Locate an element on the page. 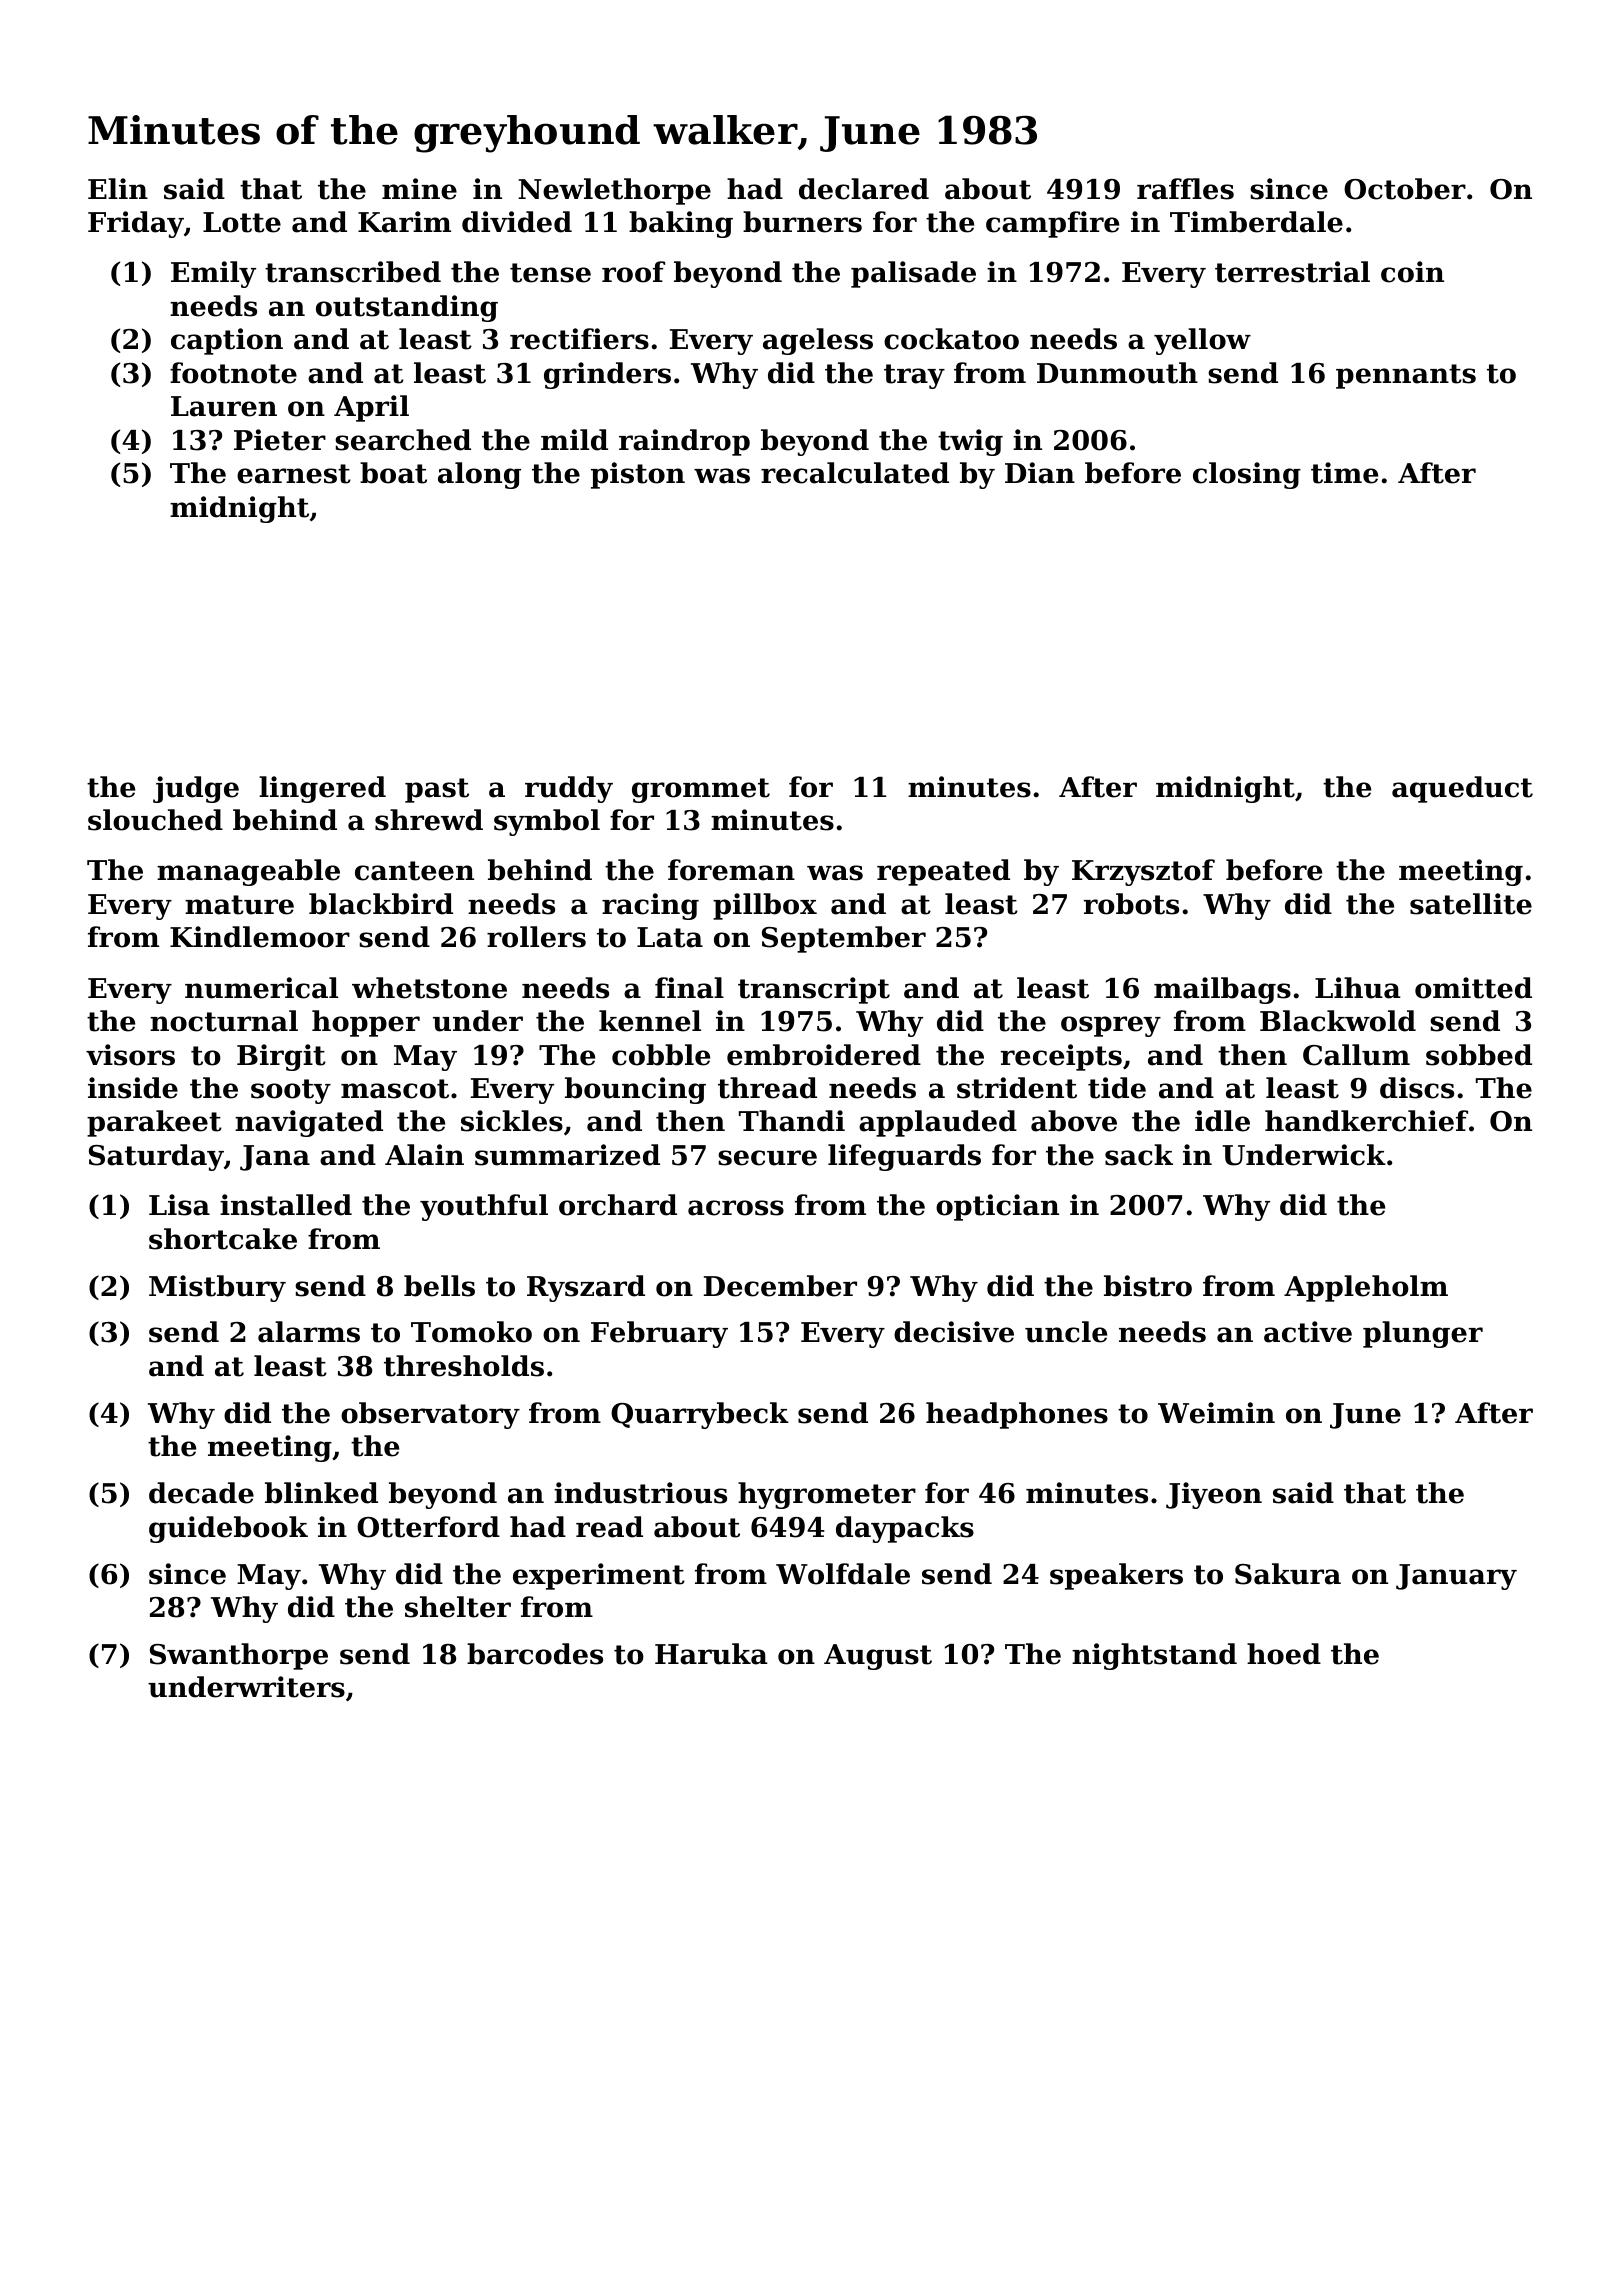  mild is located at coordinates (574, 440).
